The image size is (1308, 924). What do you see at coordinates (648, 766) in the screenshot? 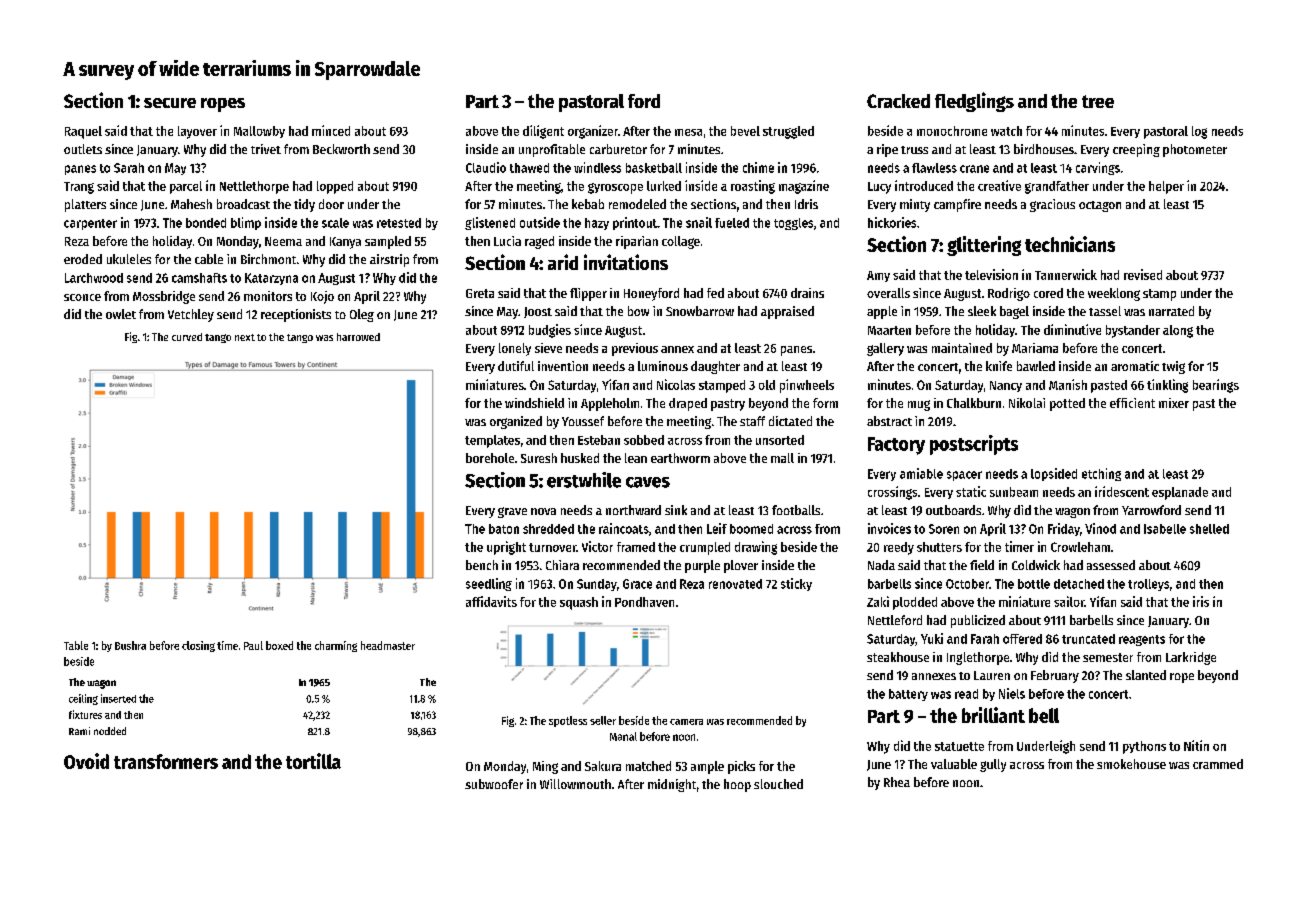
I see `matched` at bounding box center [648, 766].
